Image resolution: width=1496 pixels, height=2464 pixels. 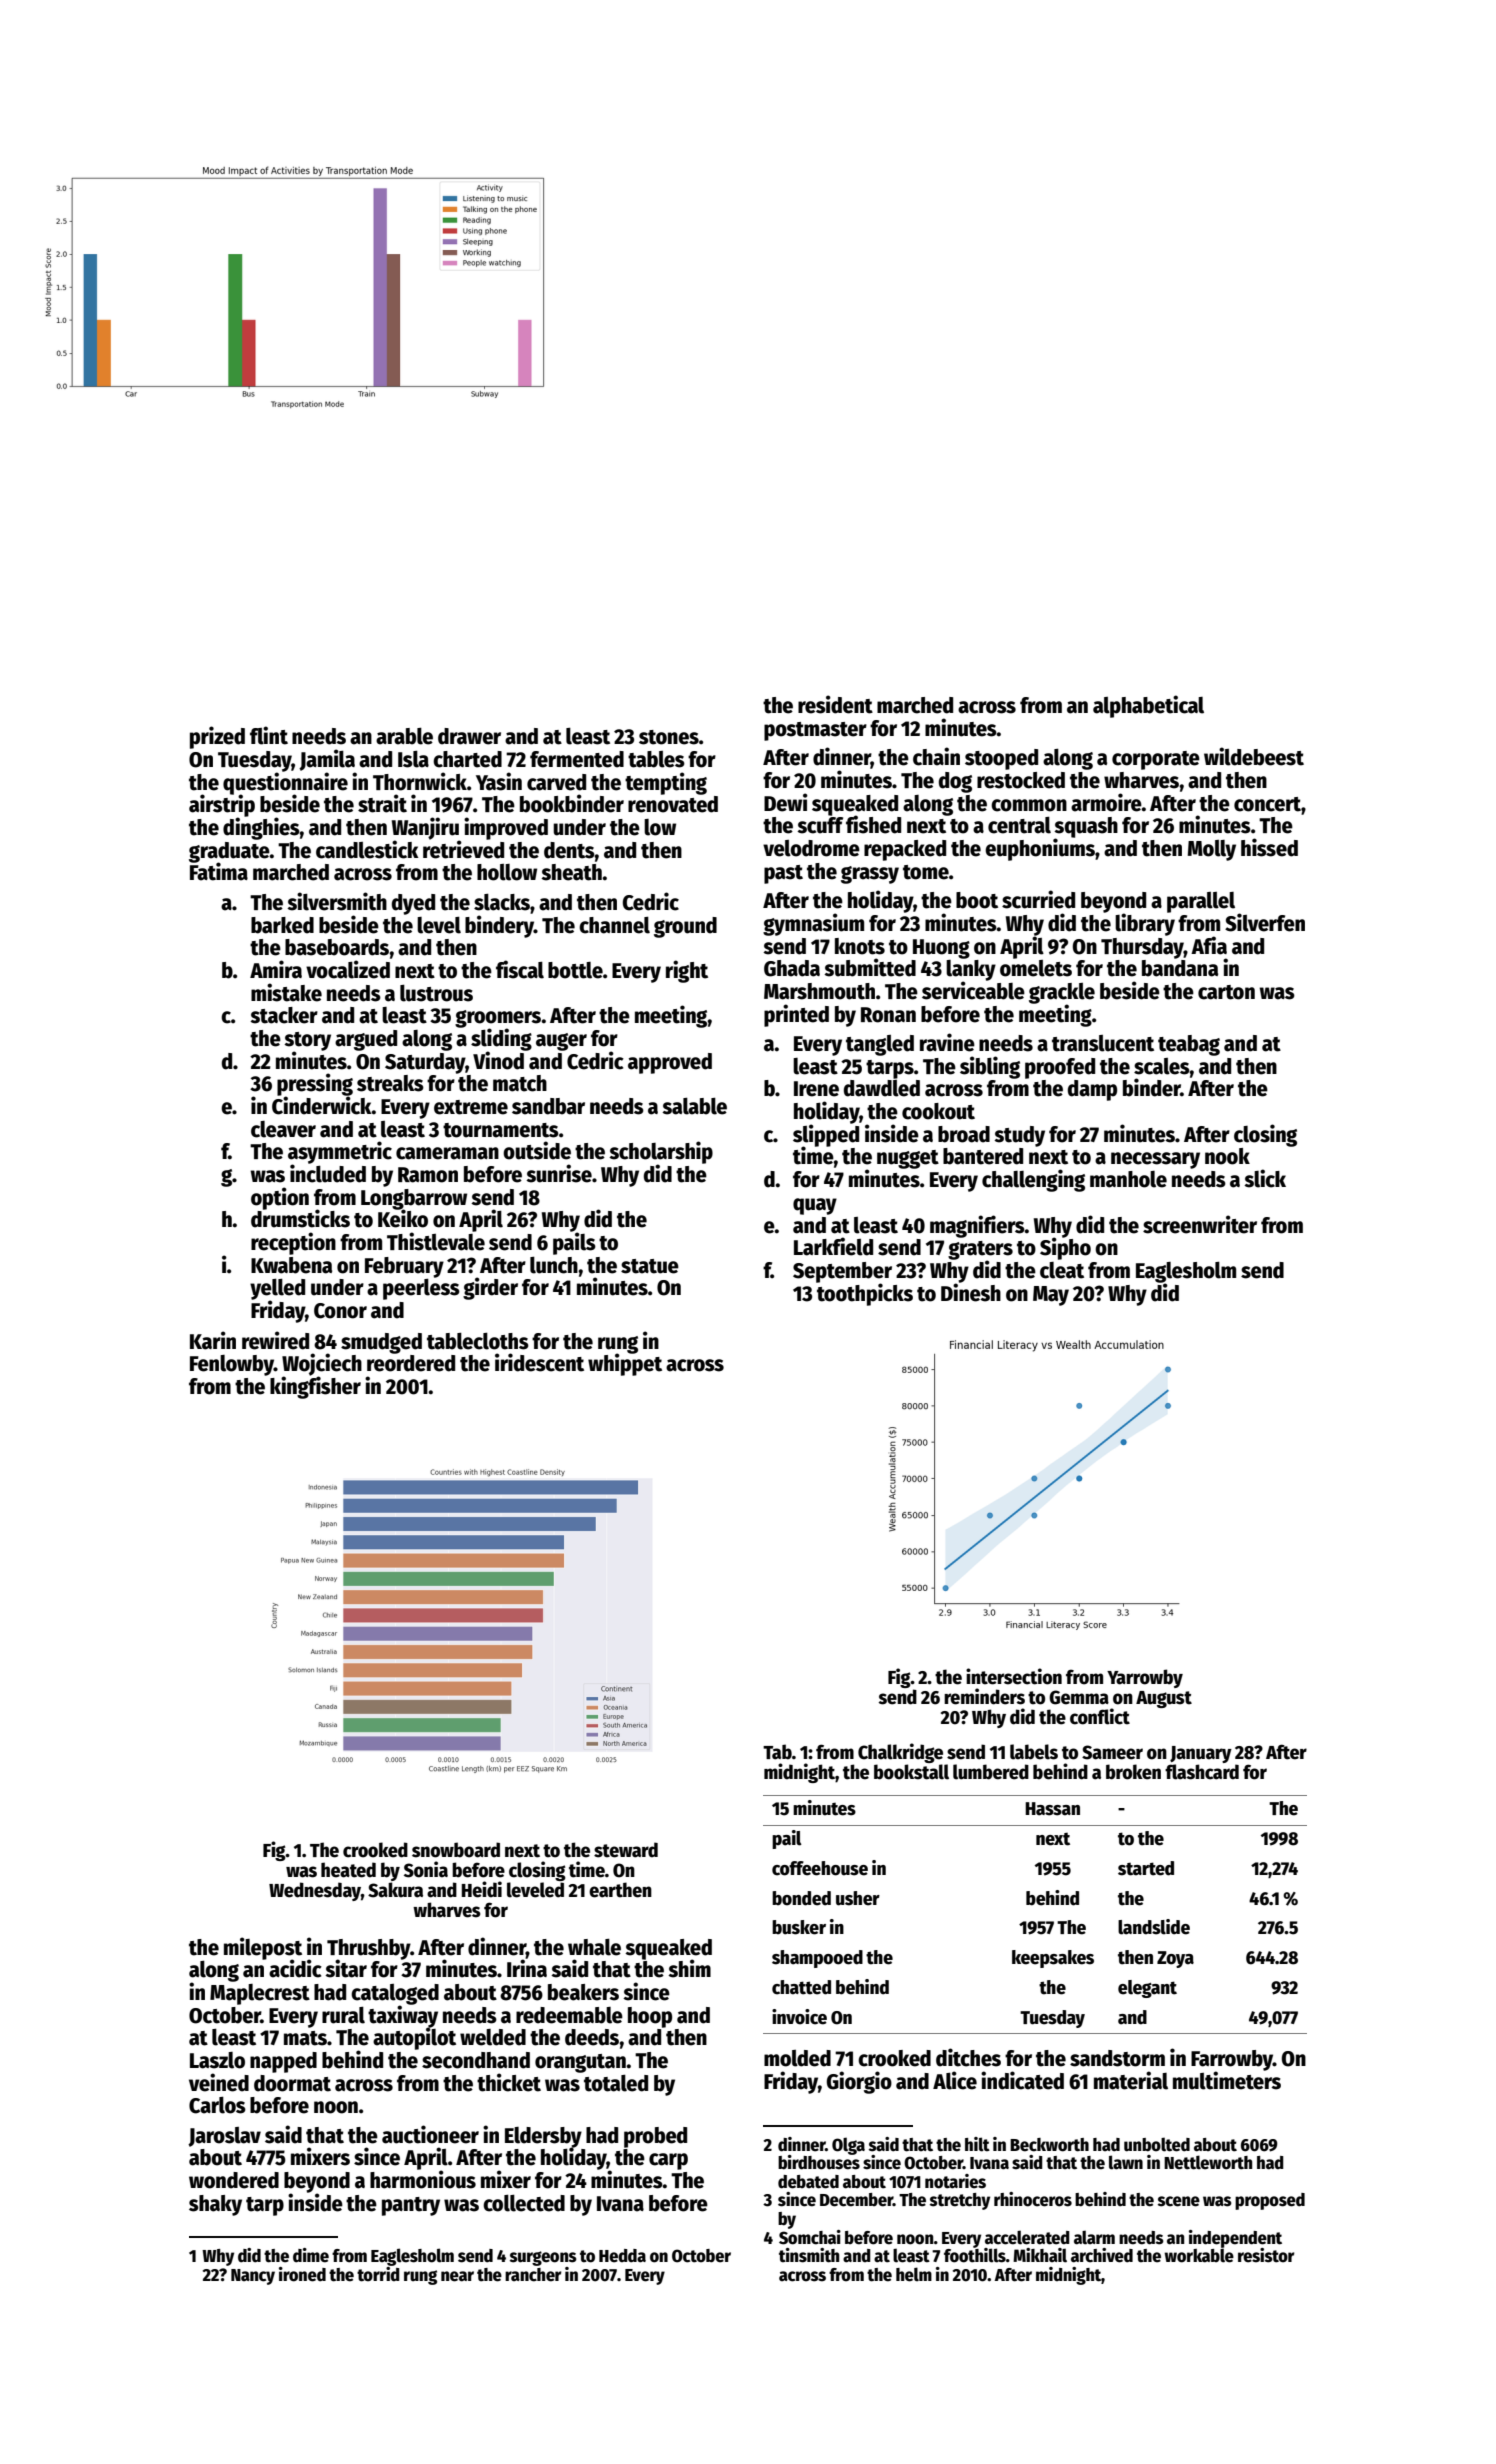 I want to click on alphabetical, so click(x=1148, y=706).
